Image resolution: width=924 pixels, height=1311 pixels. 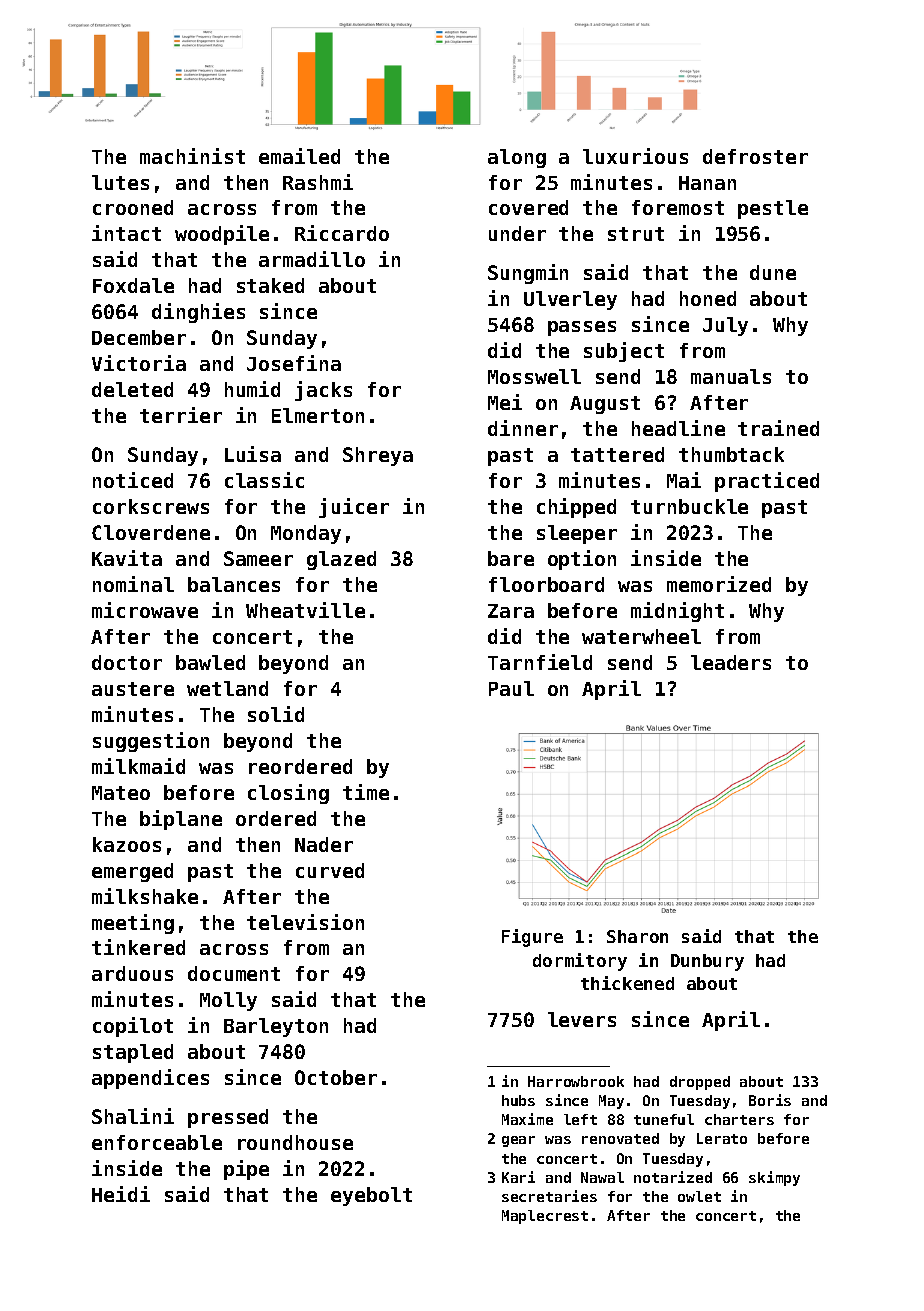 What do you see at coordinates (228, 1118) in the page?
I see `pressed` at bounding box center [228, 1118].
